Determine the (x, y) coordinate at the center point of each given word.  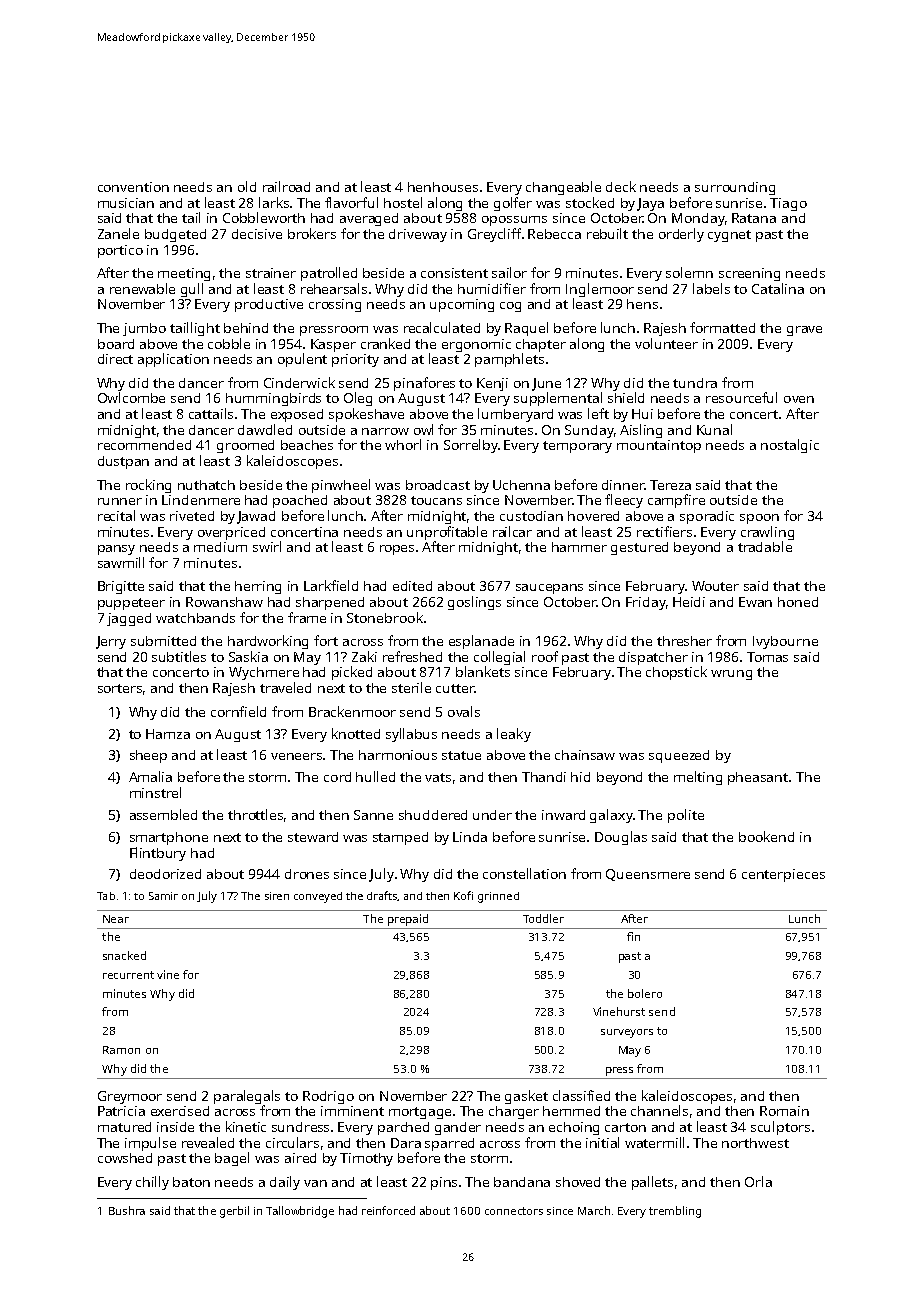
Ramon (121, 1050)
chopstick (676, 673)
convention (133, 187)
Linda (470, 837)
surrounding (735, 188)
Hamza (168, 734)
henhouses (443, 187)
